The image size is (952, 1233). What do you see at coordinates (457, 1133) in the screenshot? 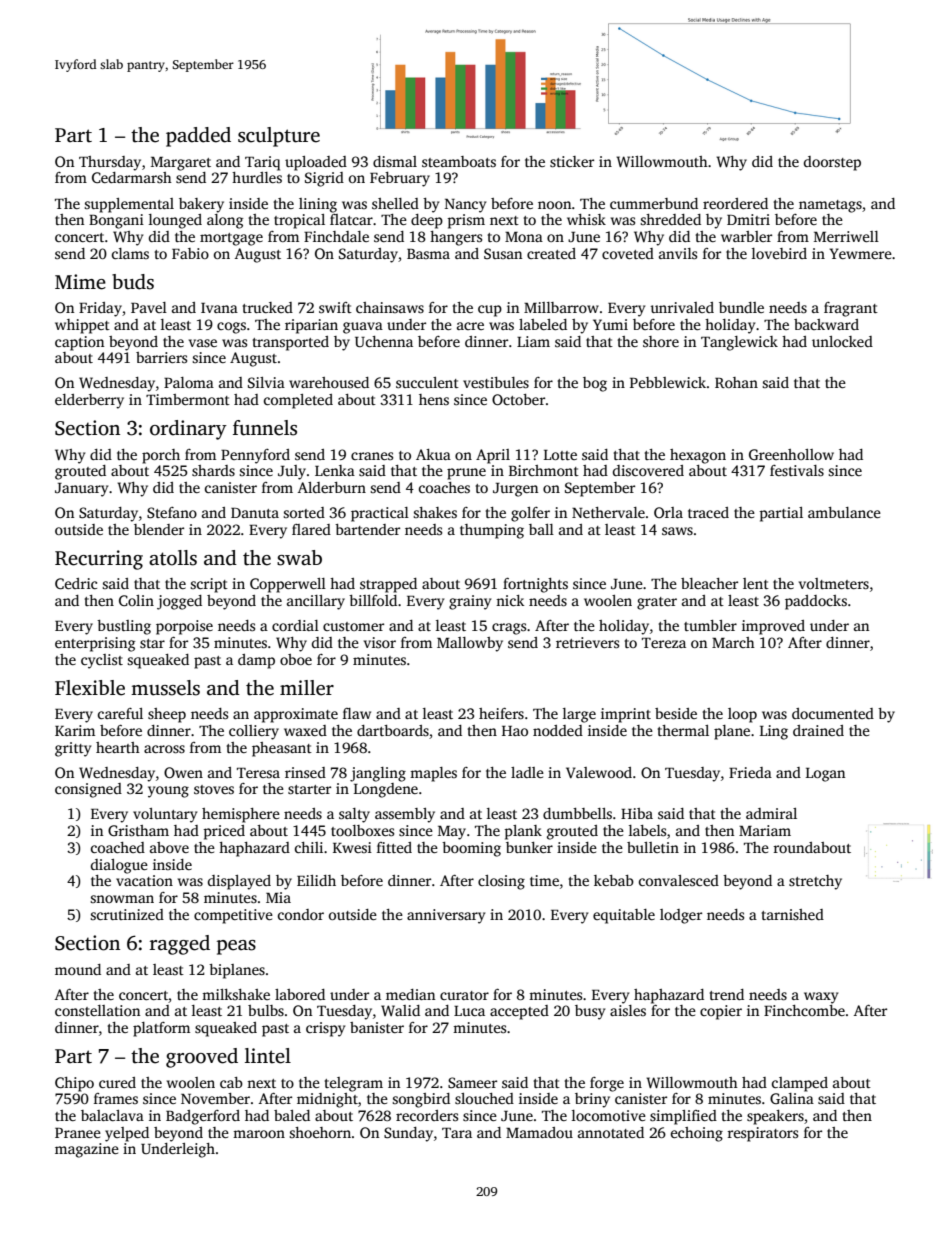
I see `Tara` at bounding box center [457, 1133].
